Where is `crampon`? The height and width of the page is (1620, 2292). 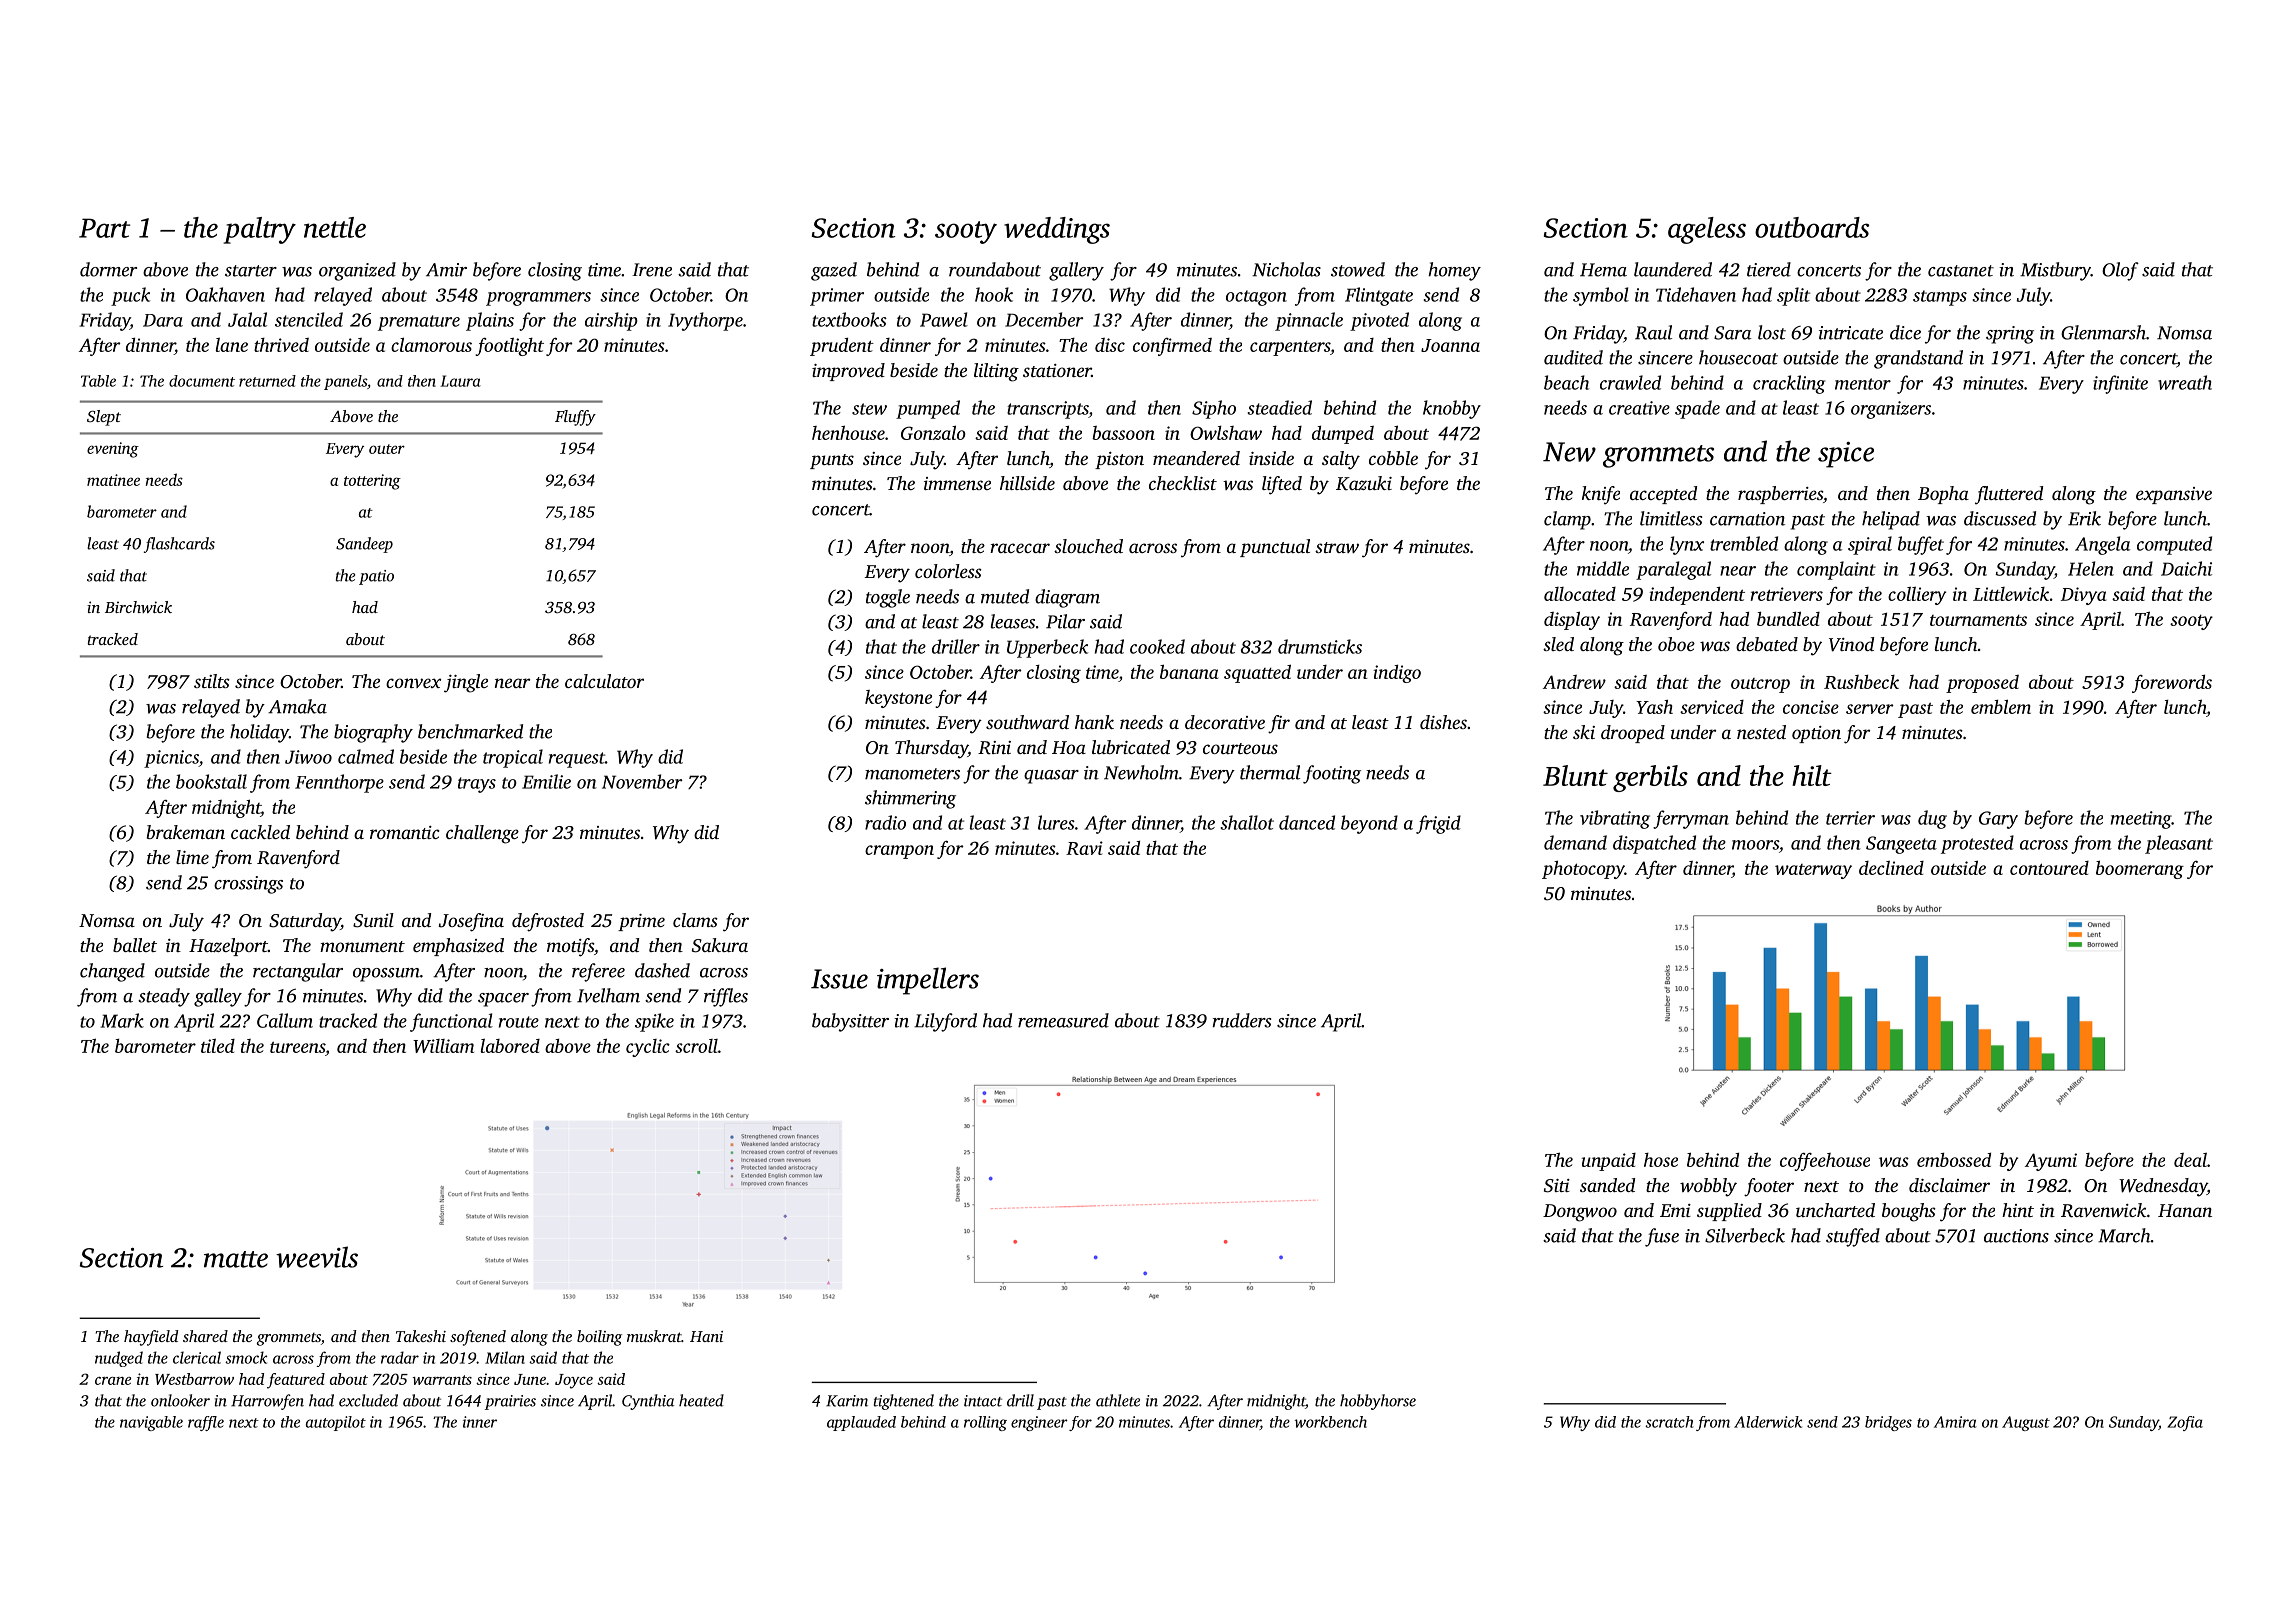
crampon is located at coordinates (899, 852).
